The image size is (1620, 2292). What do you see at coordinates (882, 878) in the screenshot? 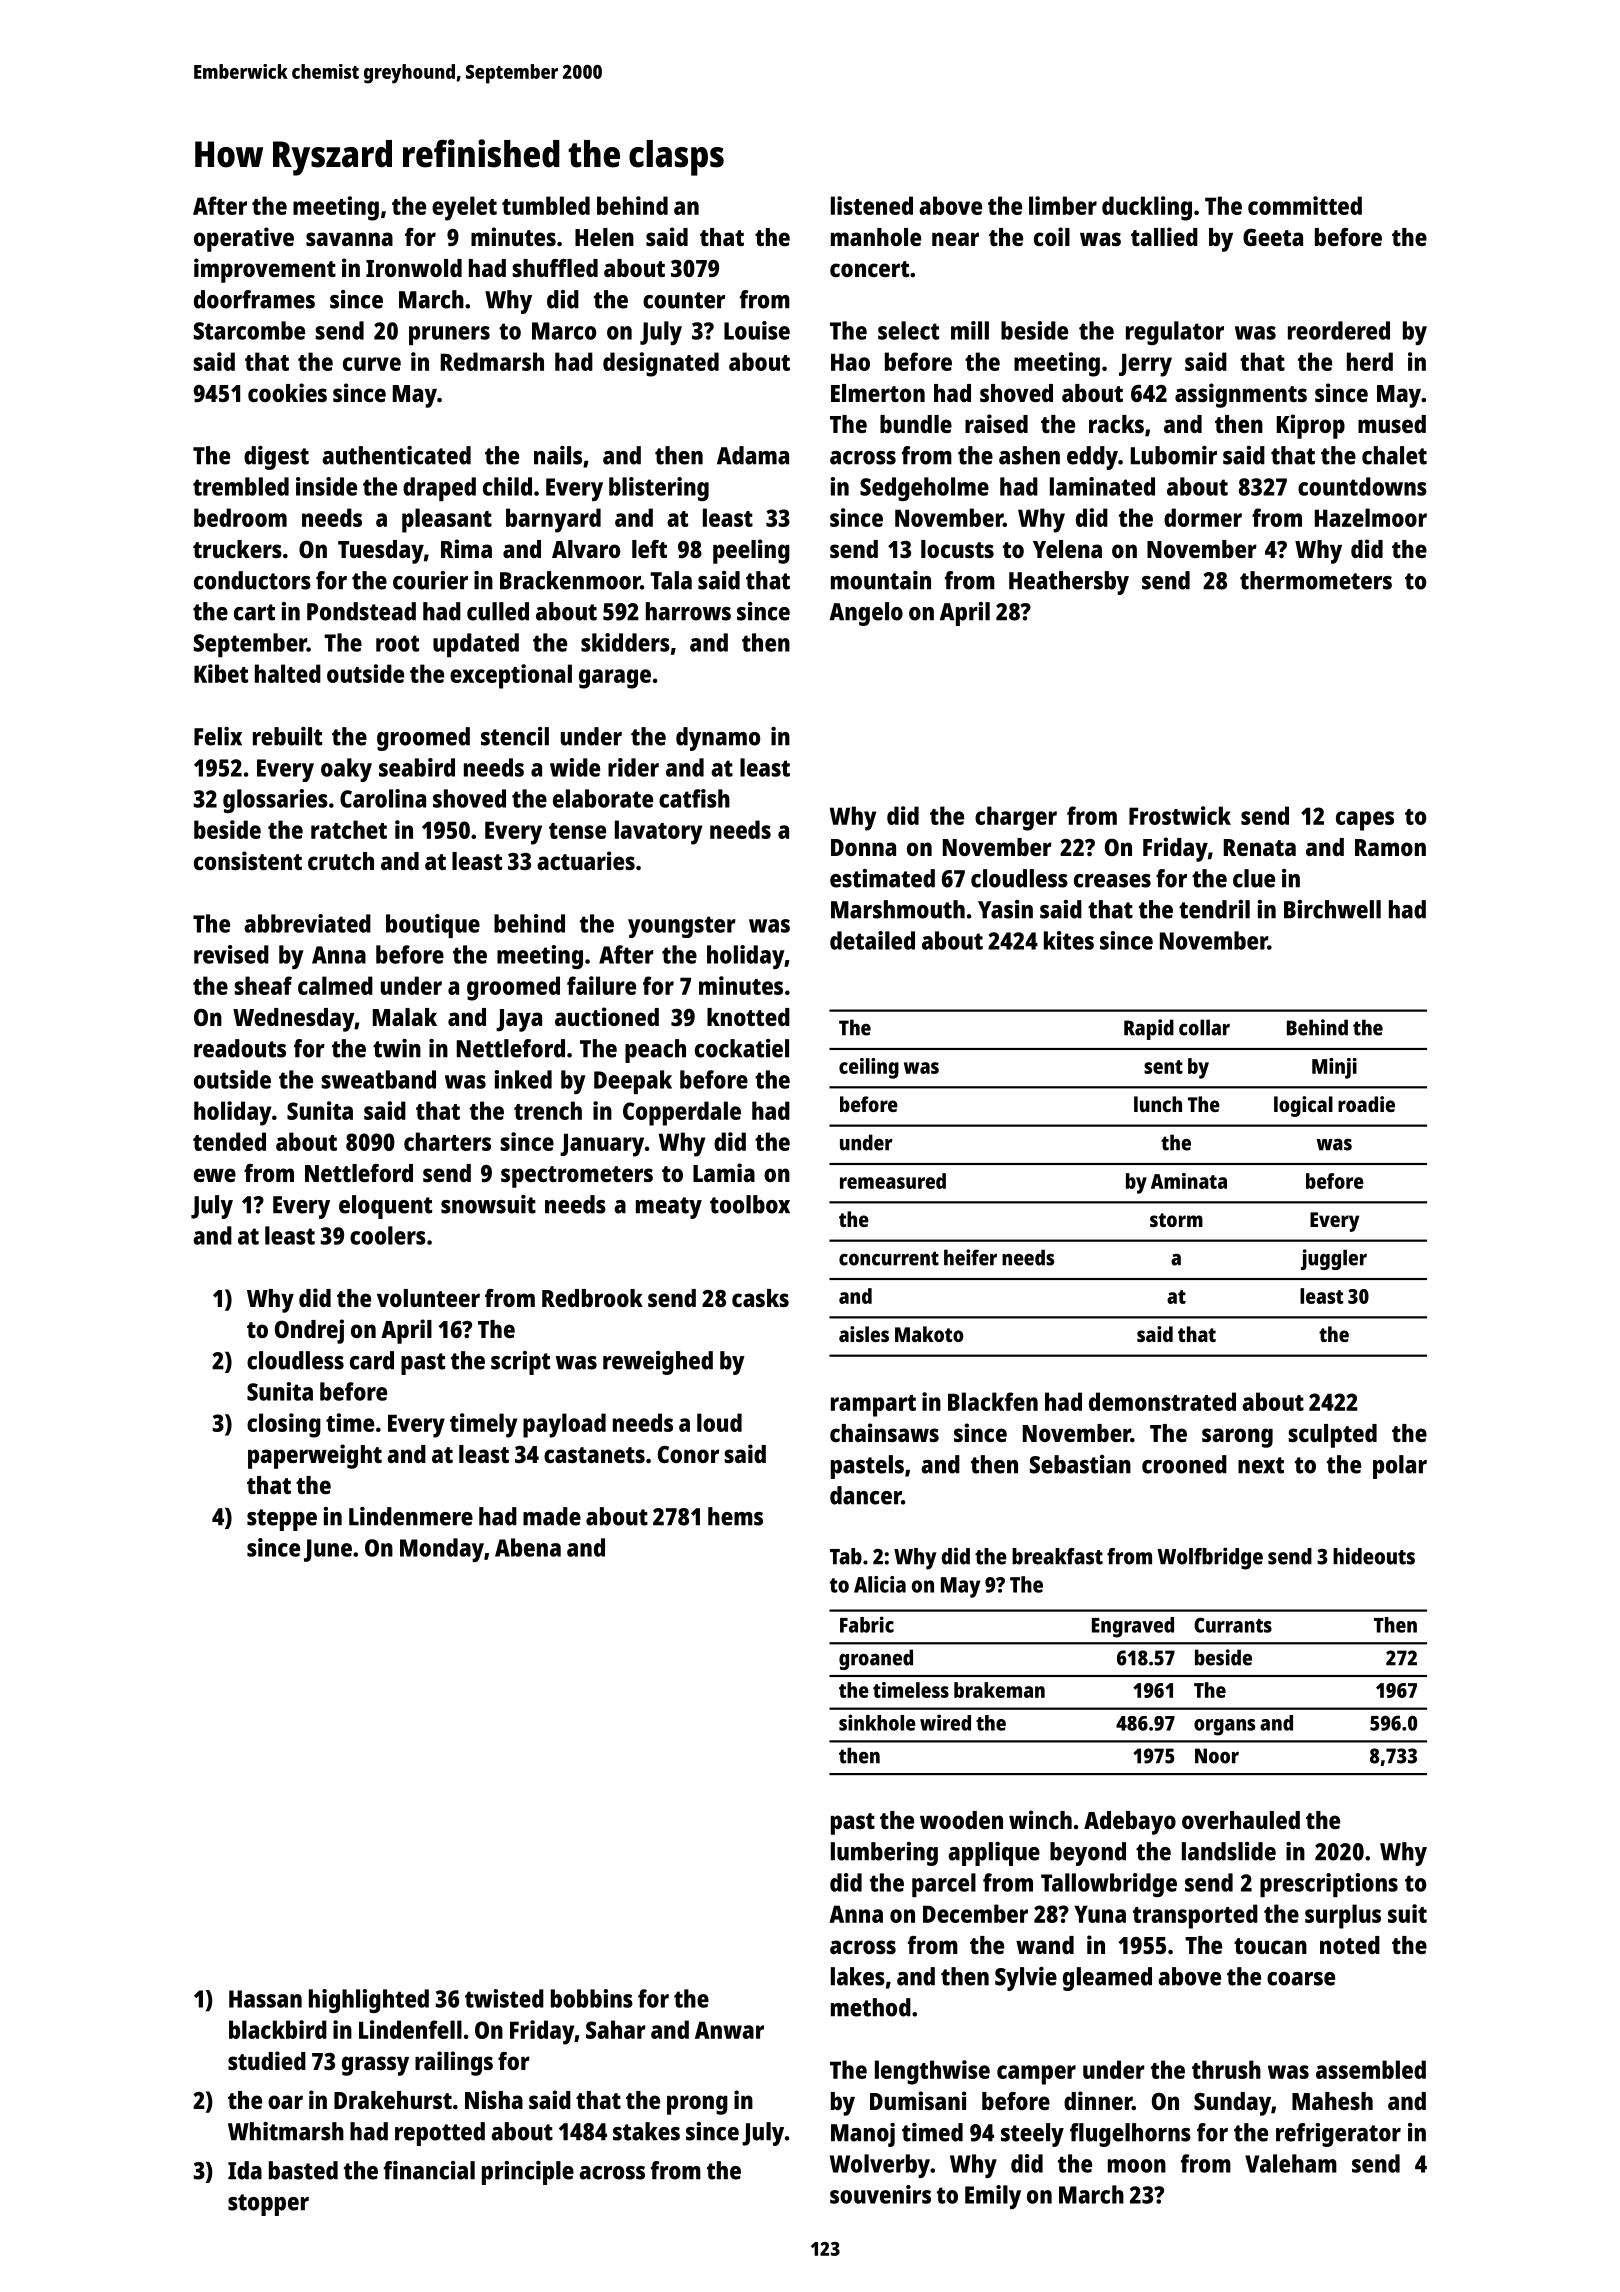
I see `estimated` at bounding box center [882, 878].
